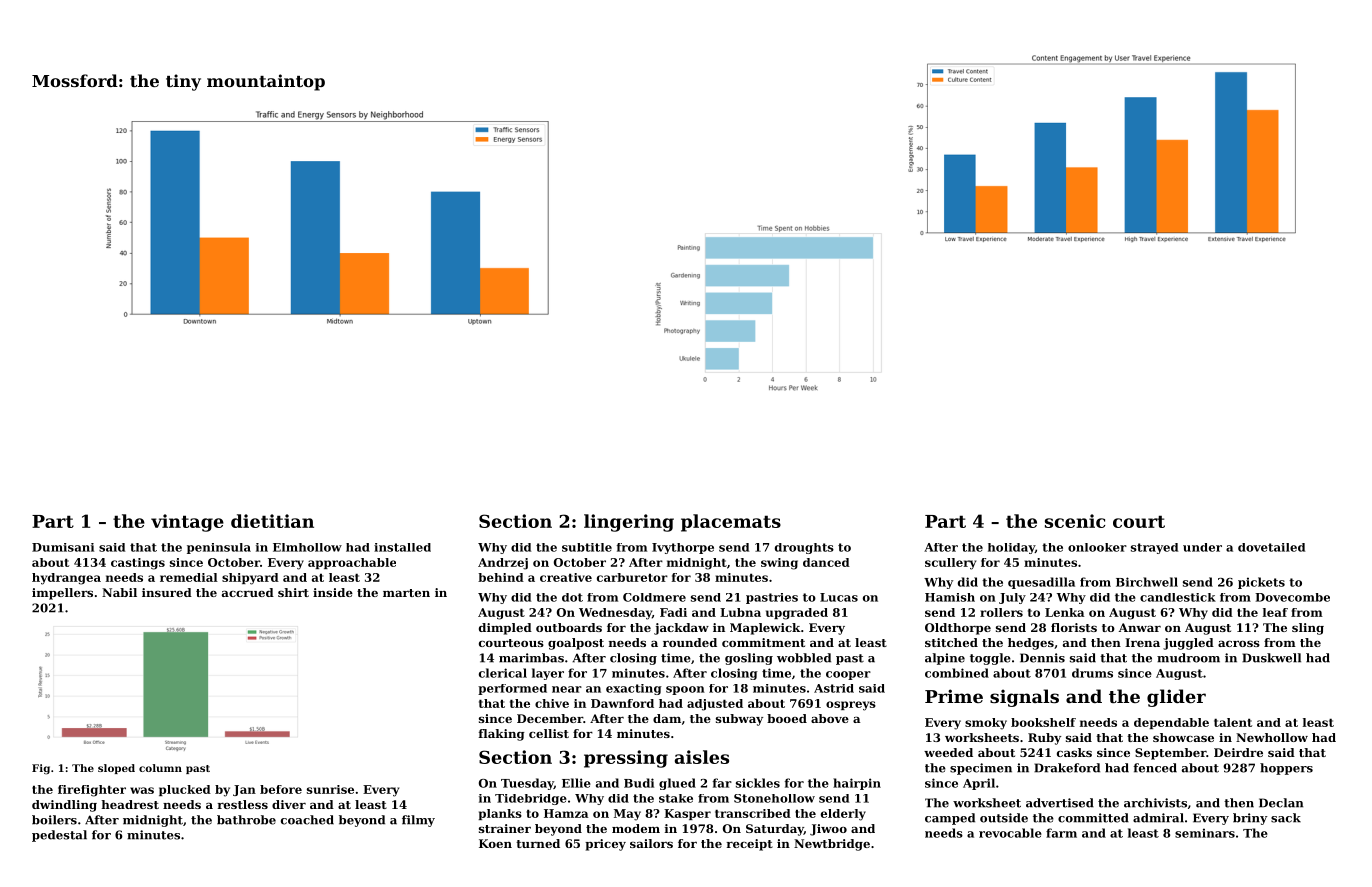  Describe the element at coordinates (1286, 769) in the image. I see `hoppers` at that location.
